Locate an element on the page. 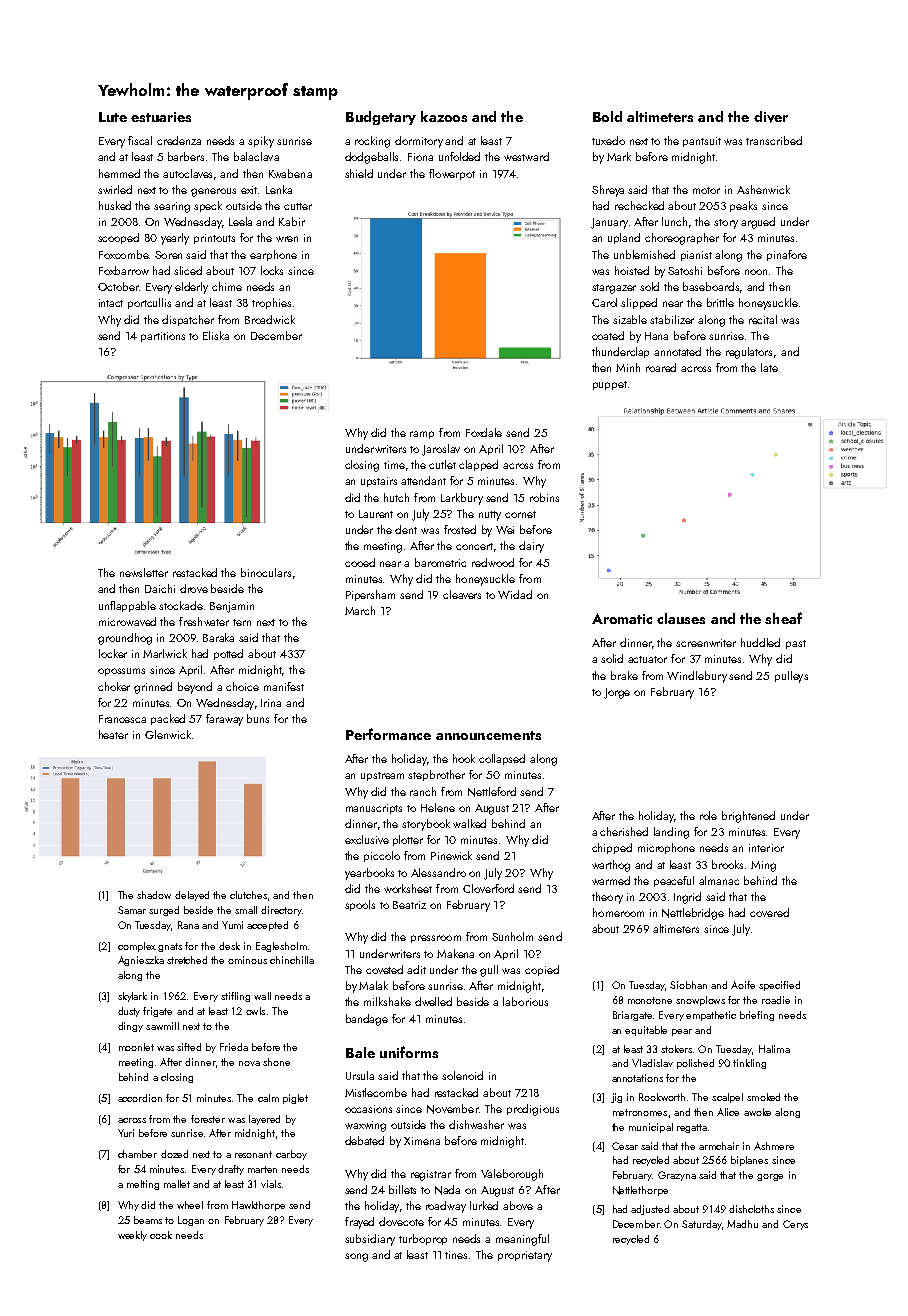  regulators is located at coordinates (749, 353).
